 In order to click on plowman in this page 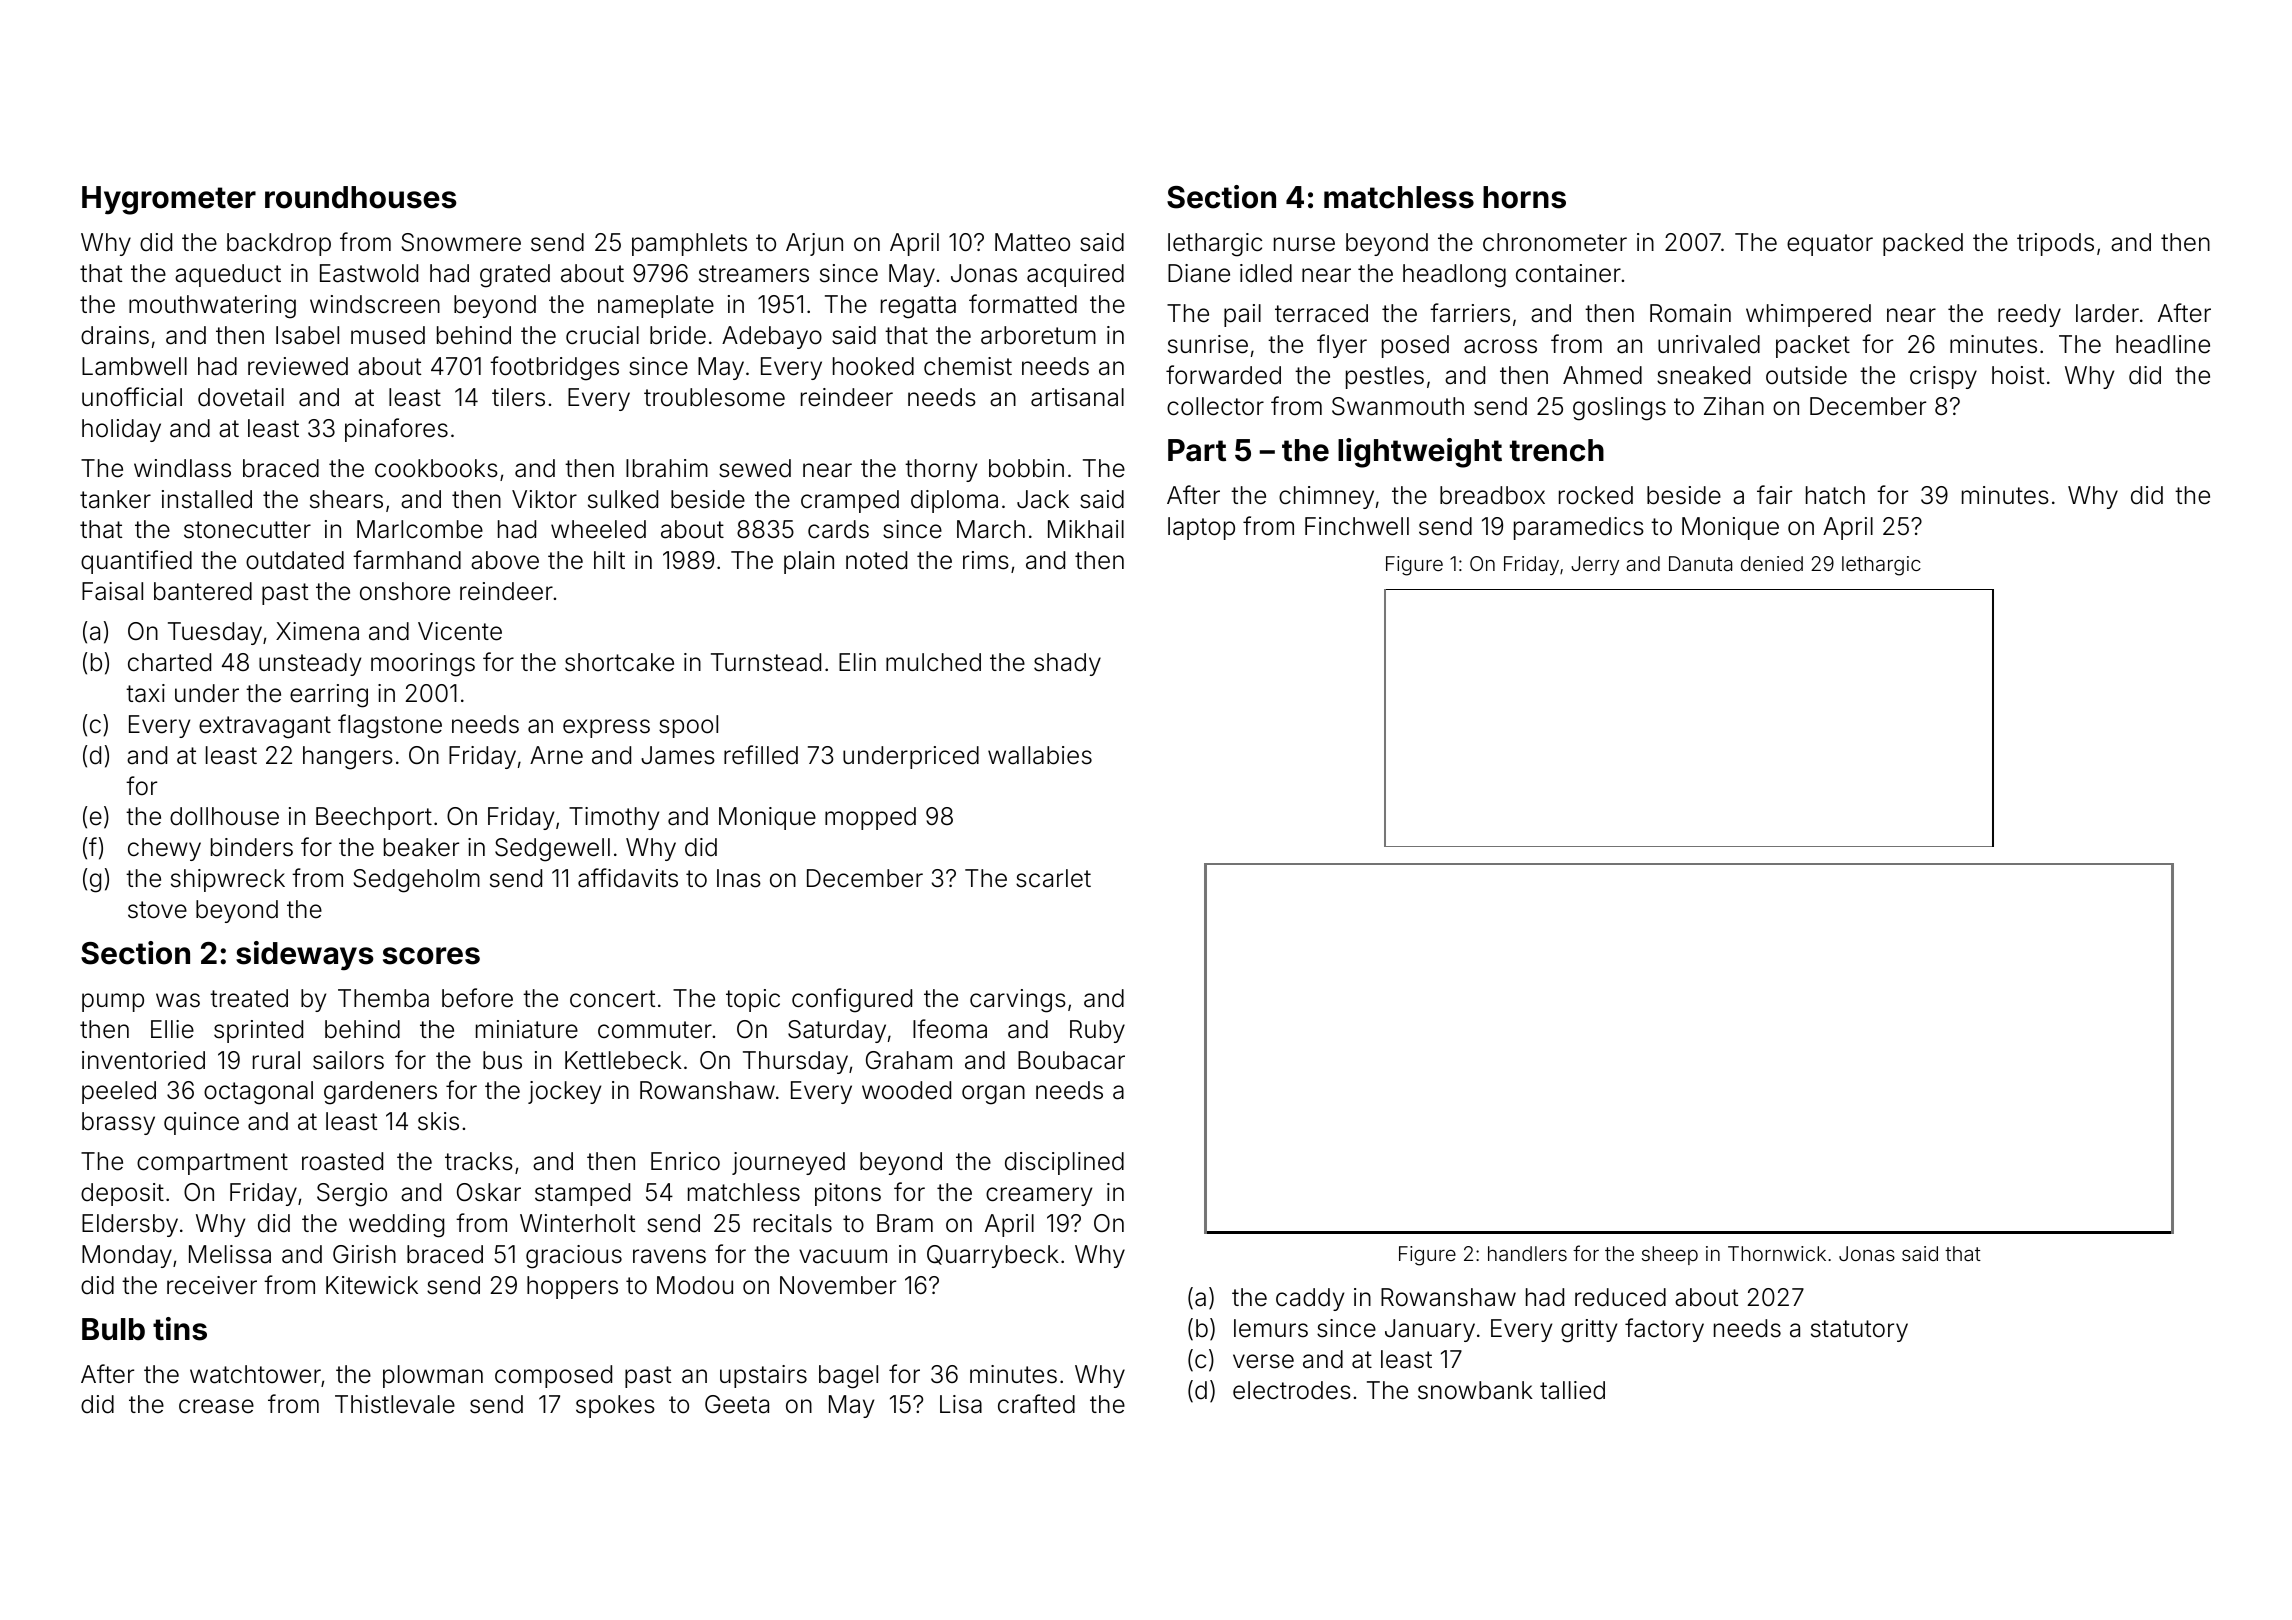, I will do `click(433, 1376)`.
